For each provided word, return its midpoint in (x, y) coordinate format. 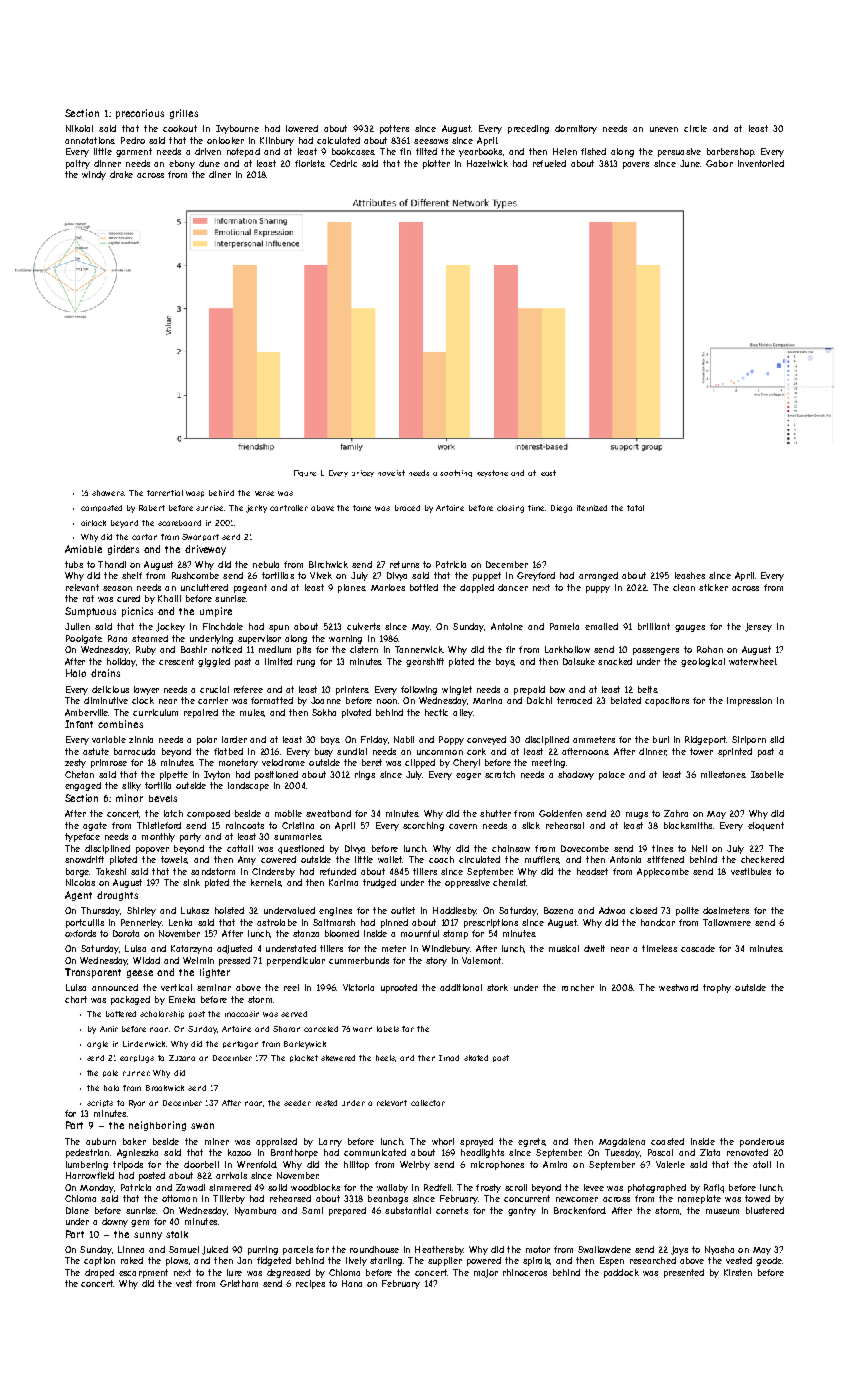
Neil (699, 848)
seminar (214, 987)
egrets (531, 1142)
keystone (492, 473)
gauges (690, 628)
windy (94, 175)
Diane (77, 1210)
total (635, 508)
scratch (500, 774)
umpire (216, 612)
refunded (338, 871)
